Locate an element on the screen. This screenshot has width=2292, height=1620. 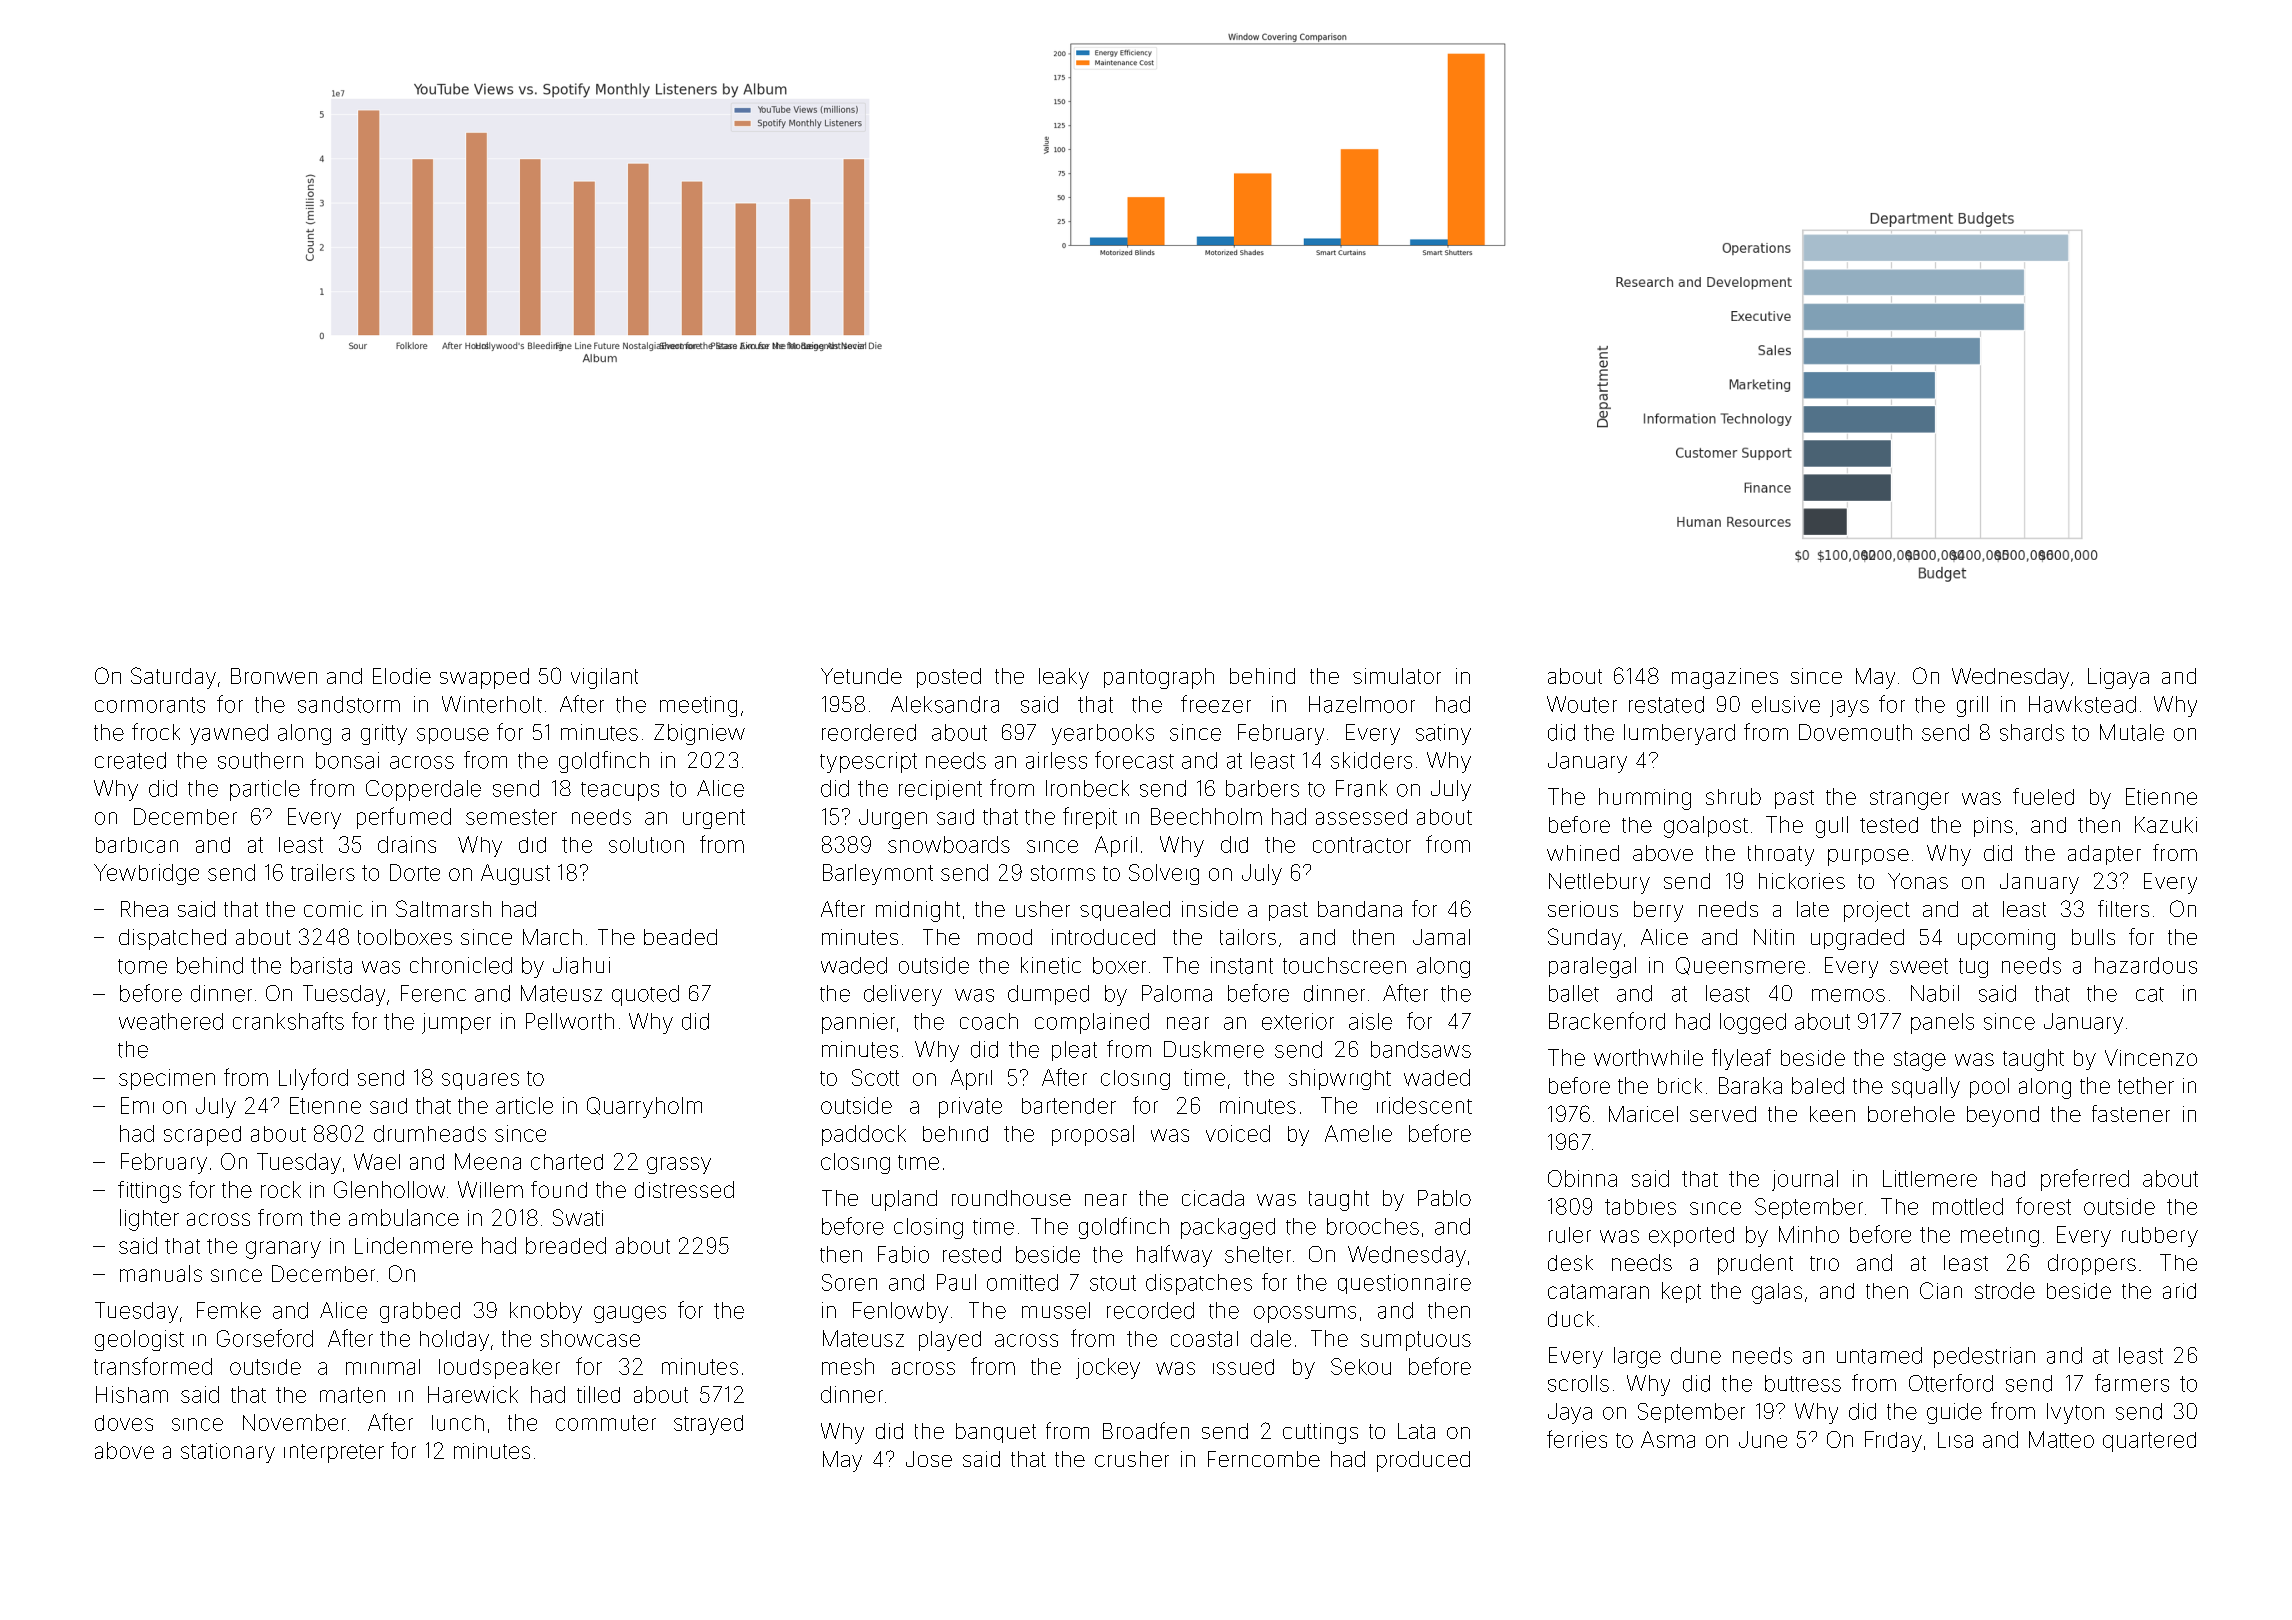
shipwright is located at coordinates (1340, 1079).
